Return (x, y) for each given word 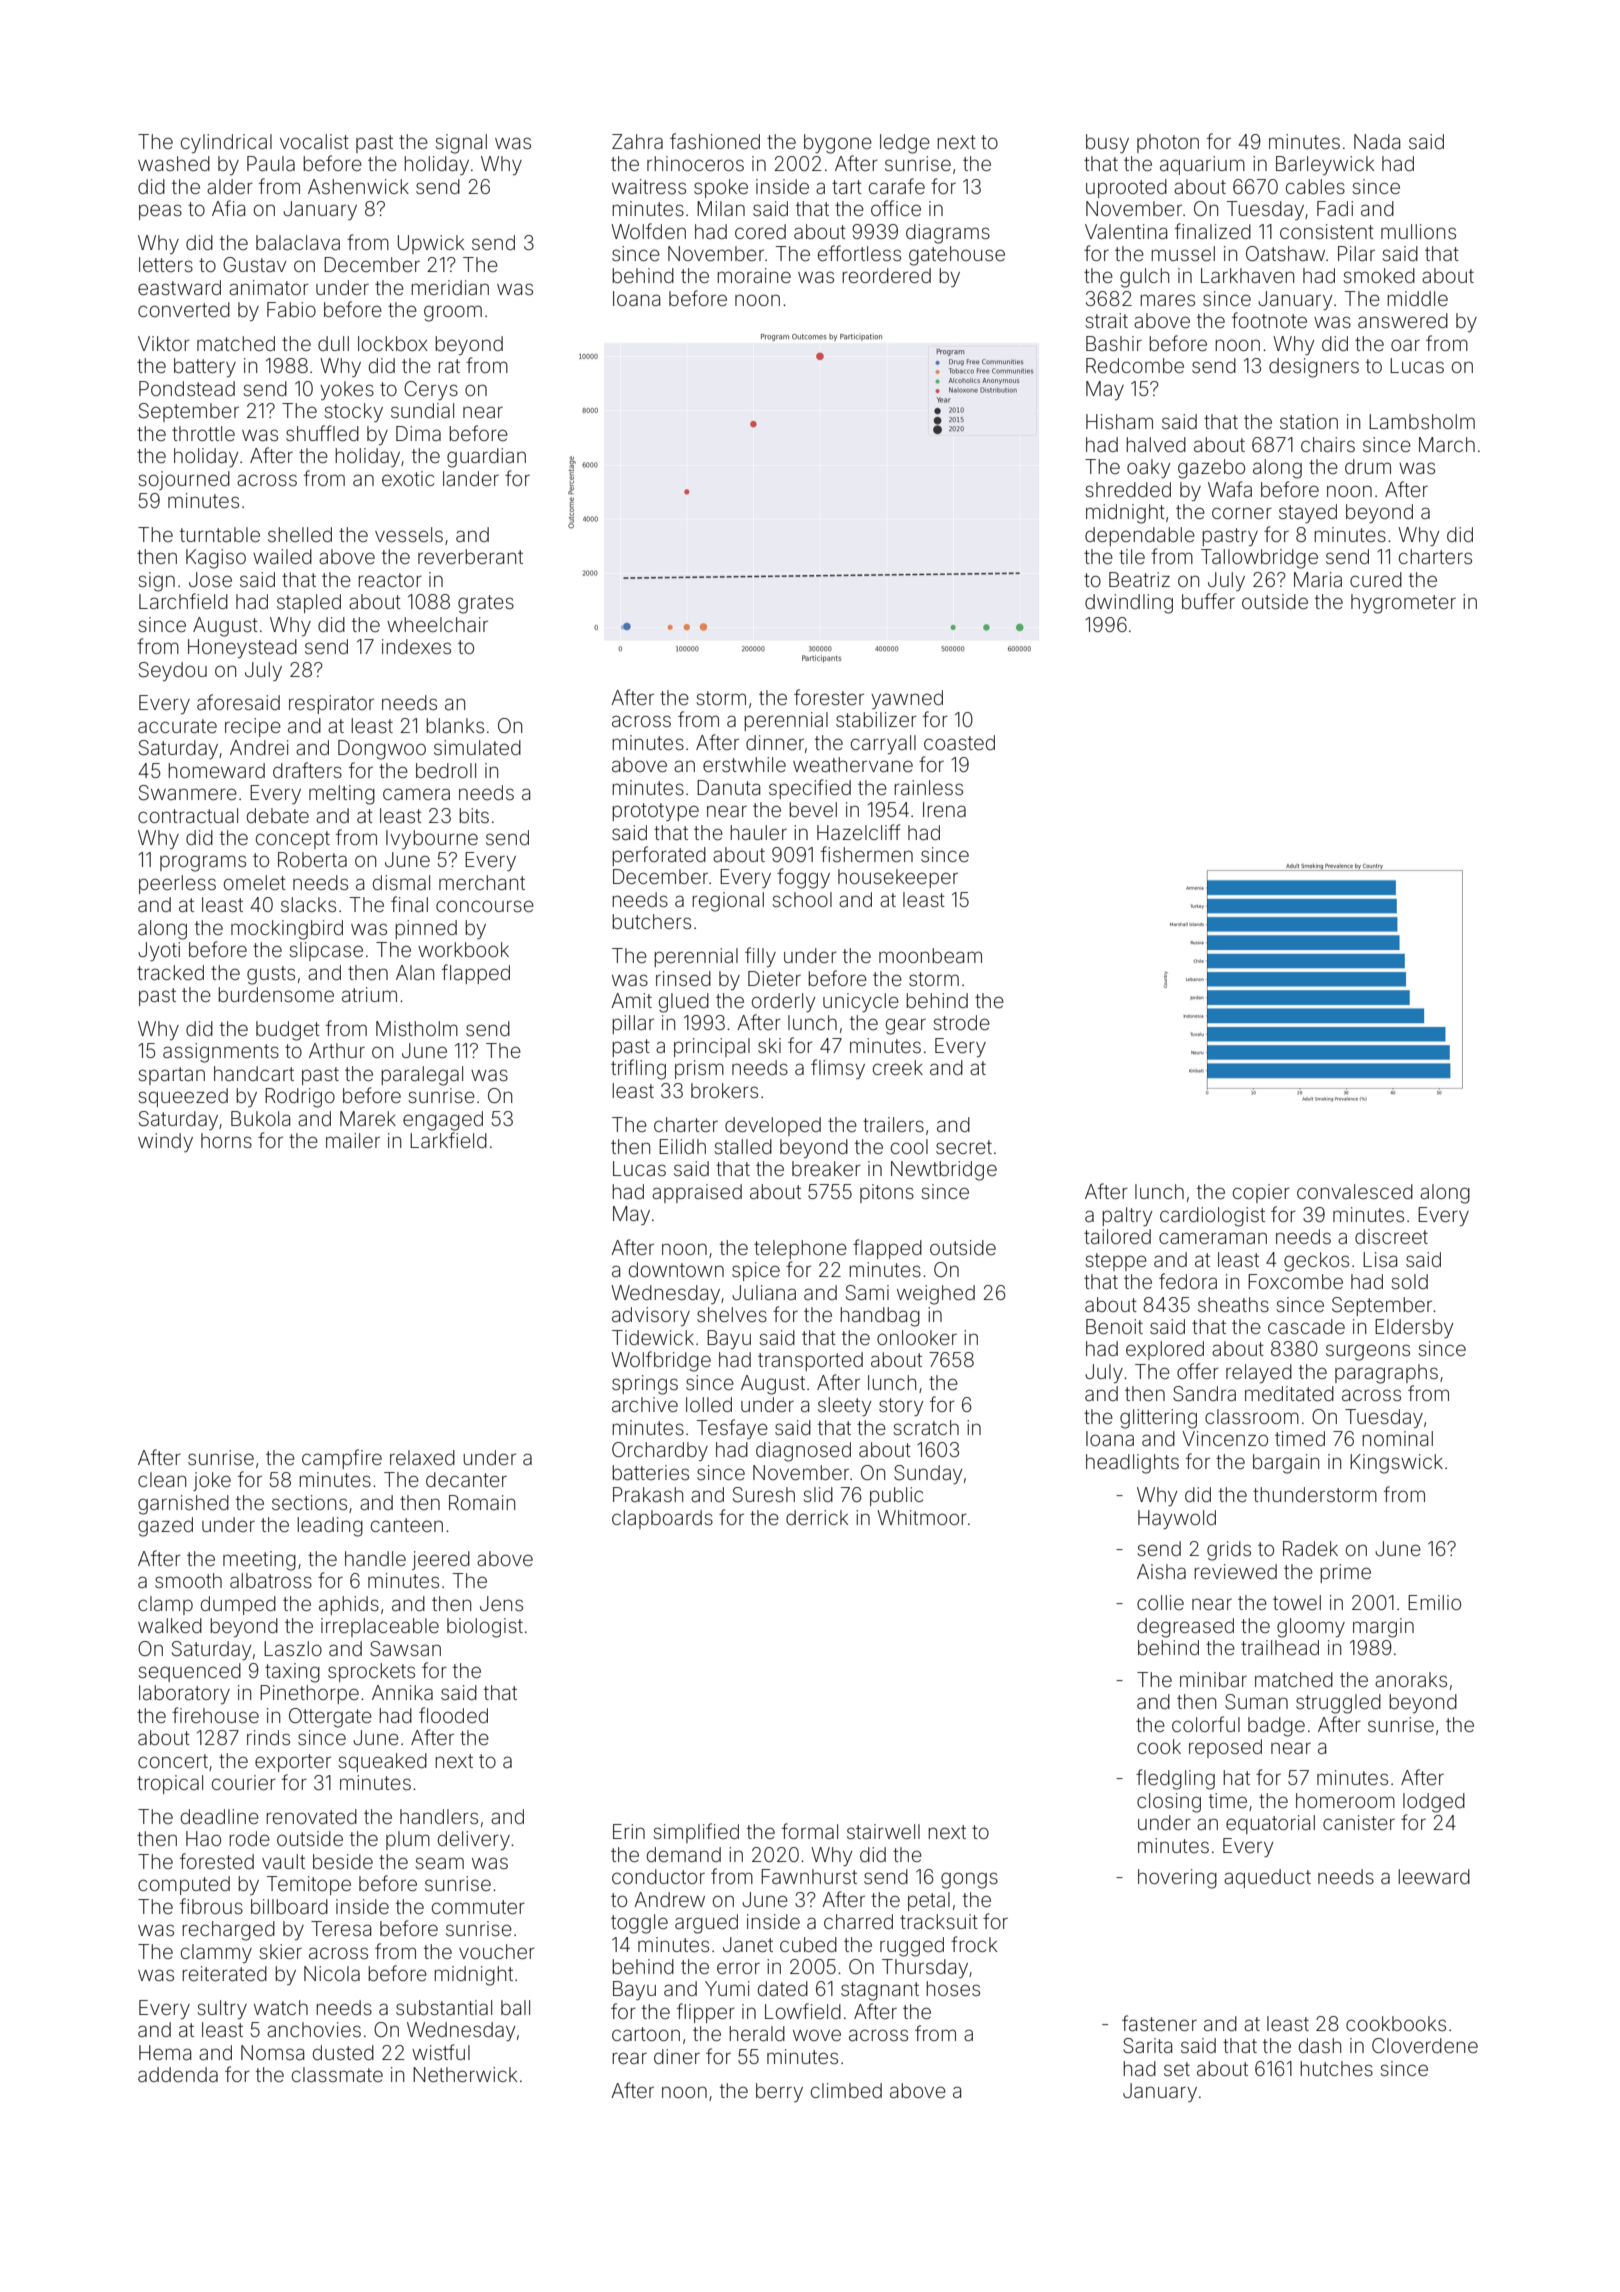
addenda (178, 2074)
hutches (1336, 2068)
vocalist (314, 141)
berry (779, 2092)
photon (1168, 143)
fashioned (715, 141)
